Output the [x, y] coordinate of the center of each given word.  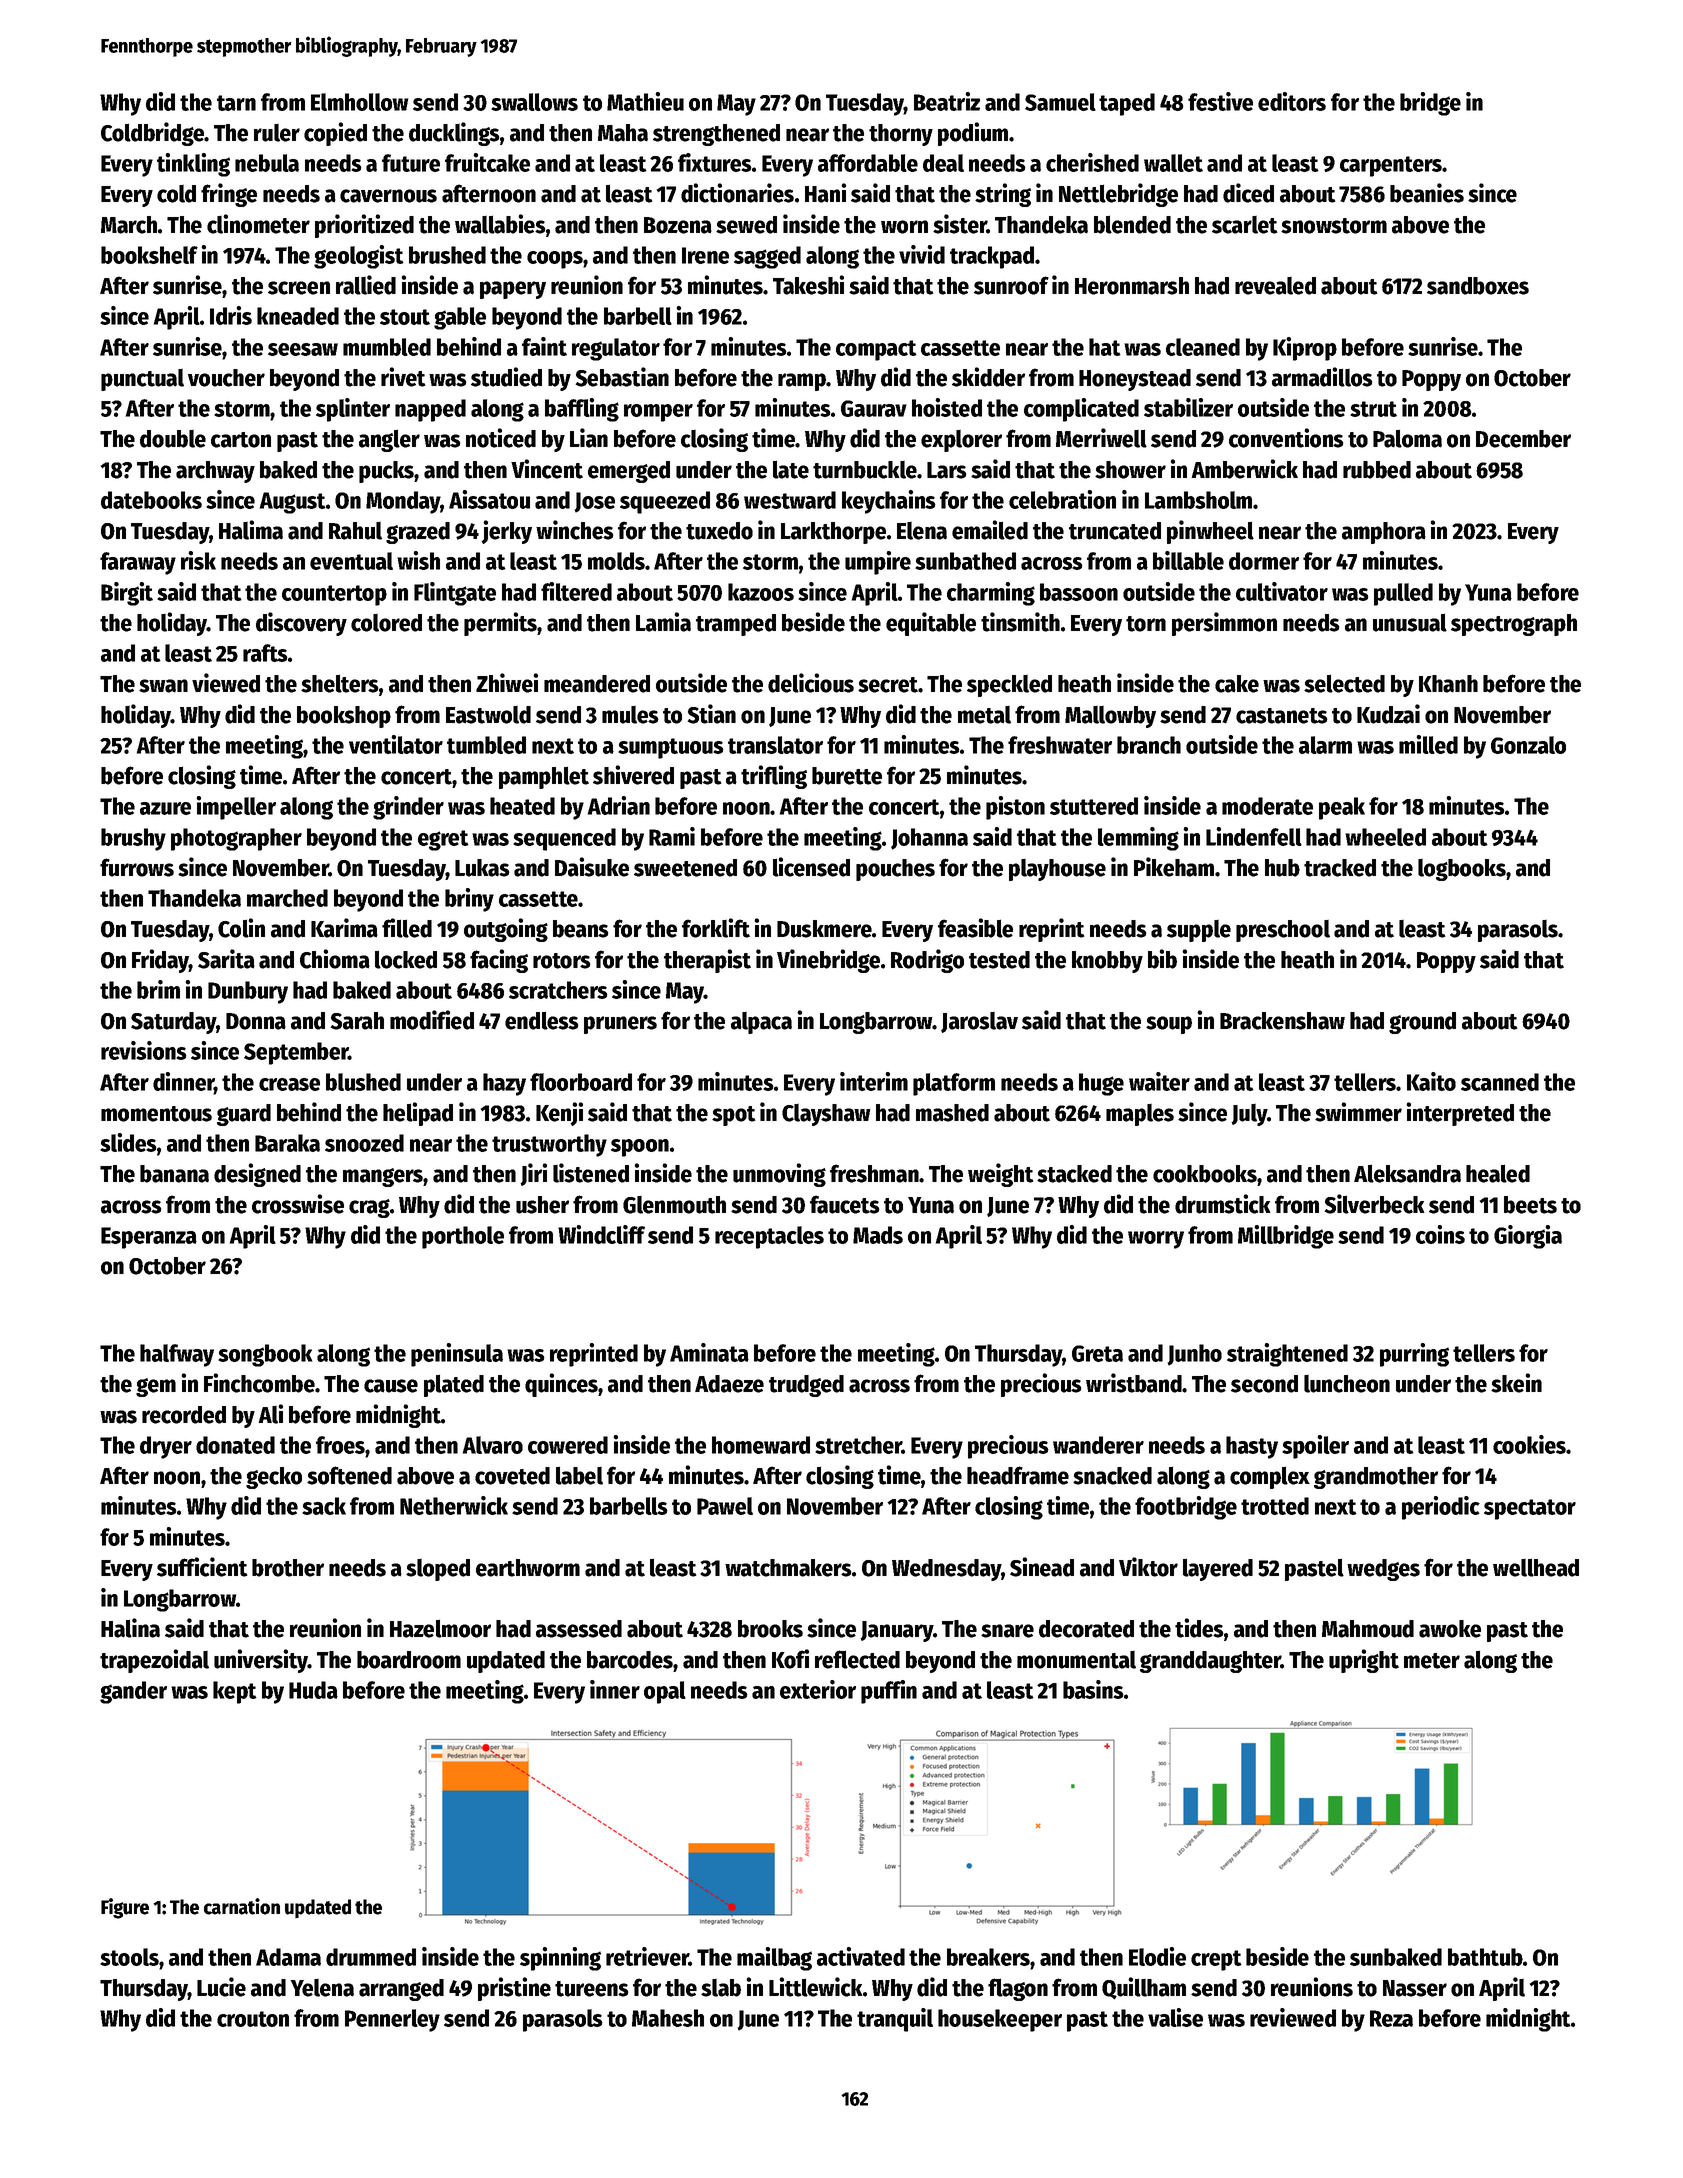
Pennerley [392, 2020]
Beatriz [947, 101]
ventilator [396, 744]
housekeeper [1000, 2020]
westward [790, 500]
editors [1292, 101]
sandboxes [1478, 286]
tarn [236, 103]
